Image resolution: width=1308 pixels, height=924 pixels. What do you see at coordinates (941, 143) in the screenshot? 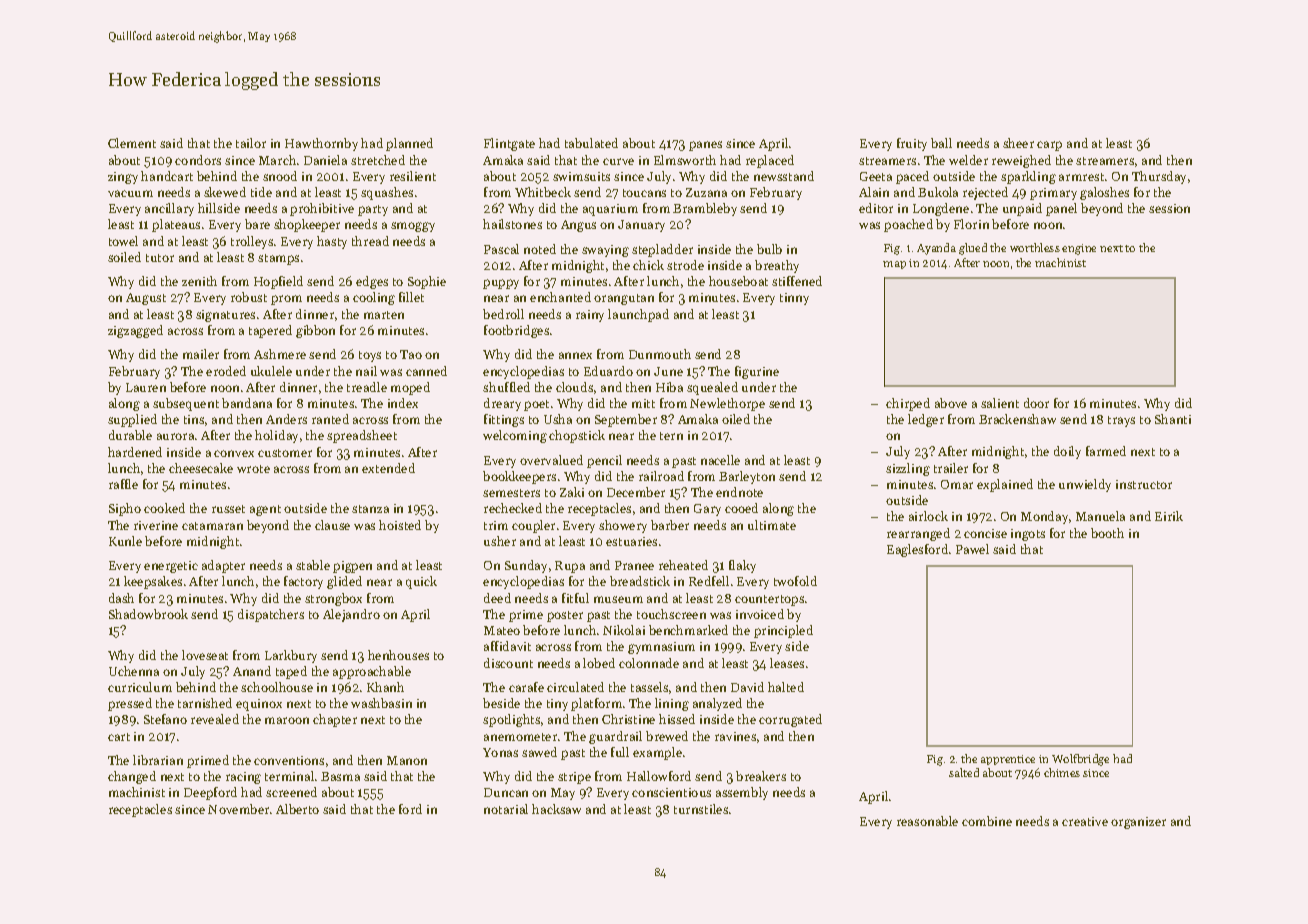
I see `ball` at bounding box center [941, 143].
